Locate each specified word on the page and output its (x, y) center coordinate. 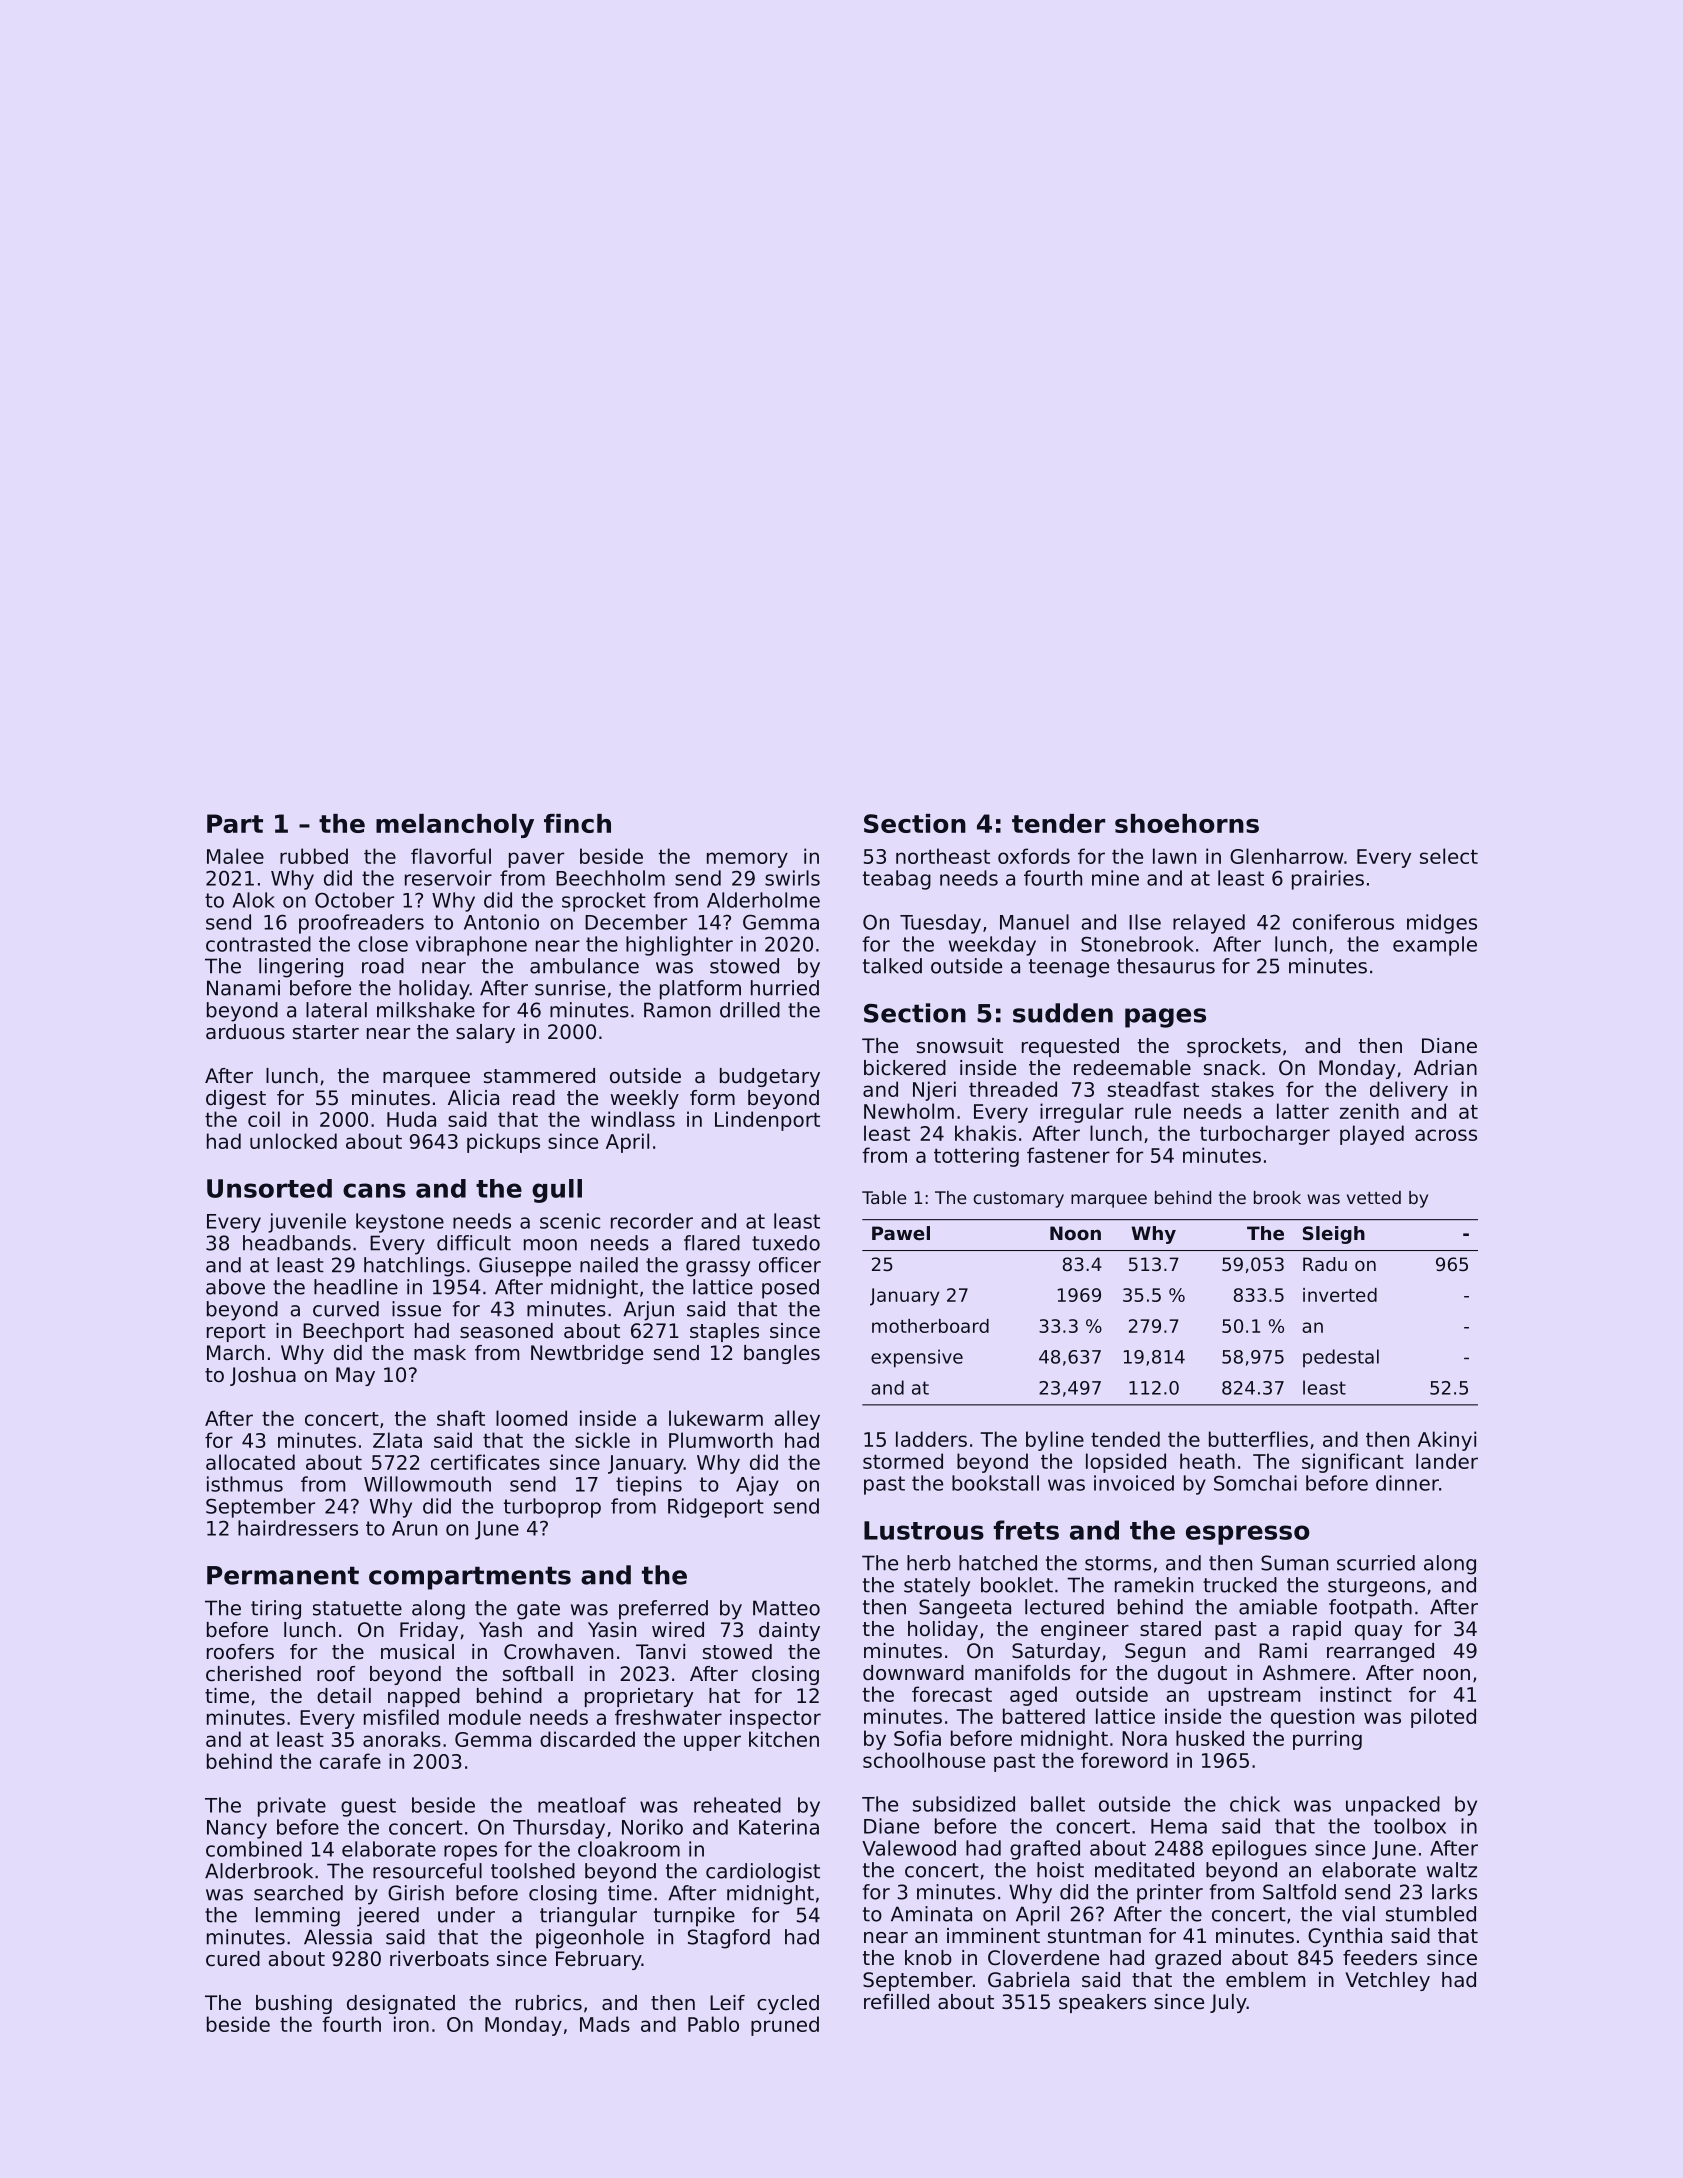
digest (236, 1099)
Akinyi (1447, 1441)
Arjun (648, 1311)
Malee (235, 856)
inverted (1340, 1295)
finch (577, 823)
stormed (903, 1461)
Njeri (934, 1091)
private (292, 1807)
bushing (294, 2004)
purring (1327, 1740)
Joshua (263, 1376)
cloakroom (629, 1849)
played (1372, 1135)
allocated (250, 1462)
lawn (1174, 856)
